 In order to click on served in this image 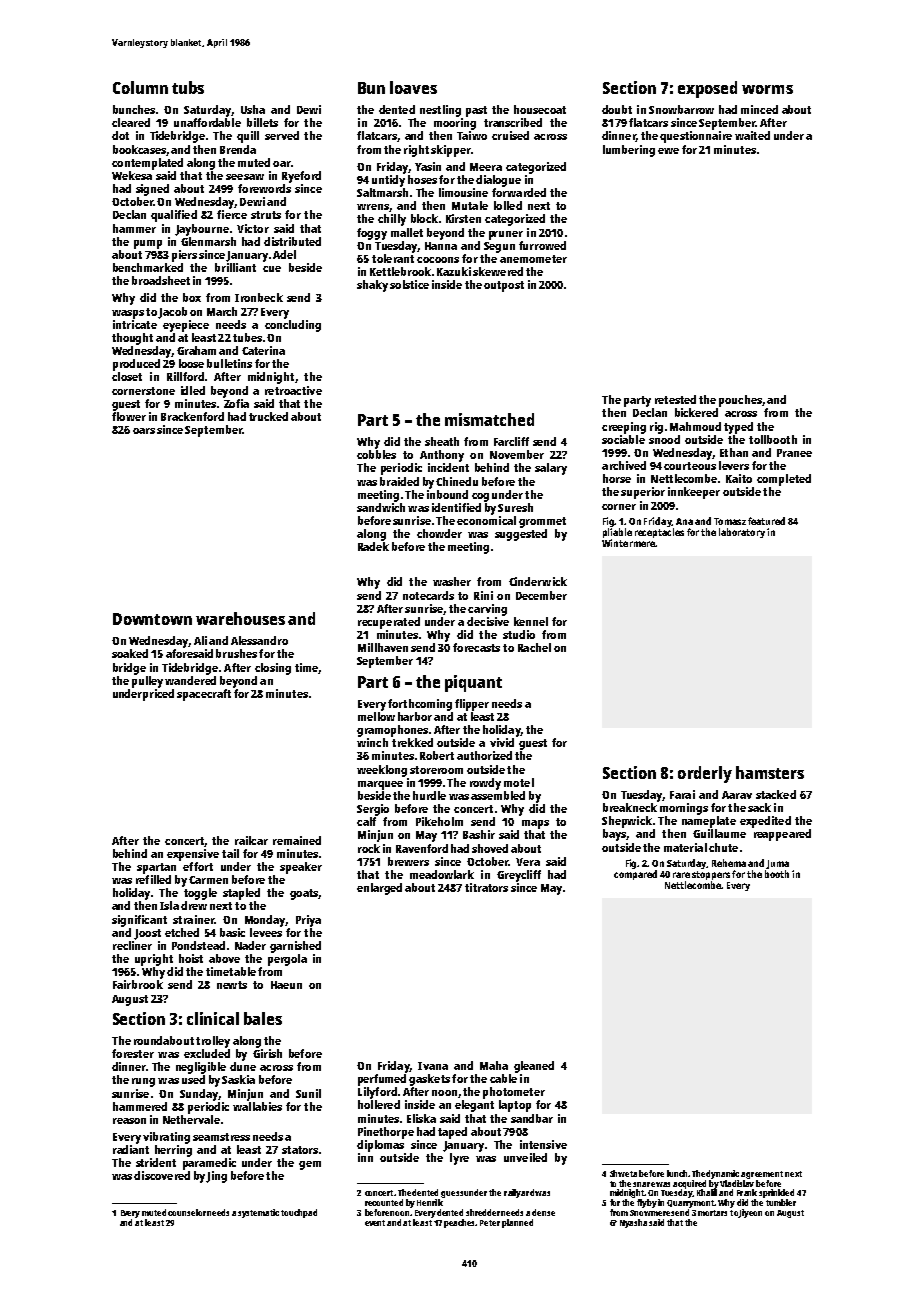, I will do `click(282, 135)`.
